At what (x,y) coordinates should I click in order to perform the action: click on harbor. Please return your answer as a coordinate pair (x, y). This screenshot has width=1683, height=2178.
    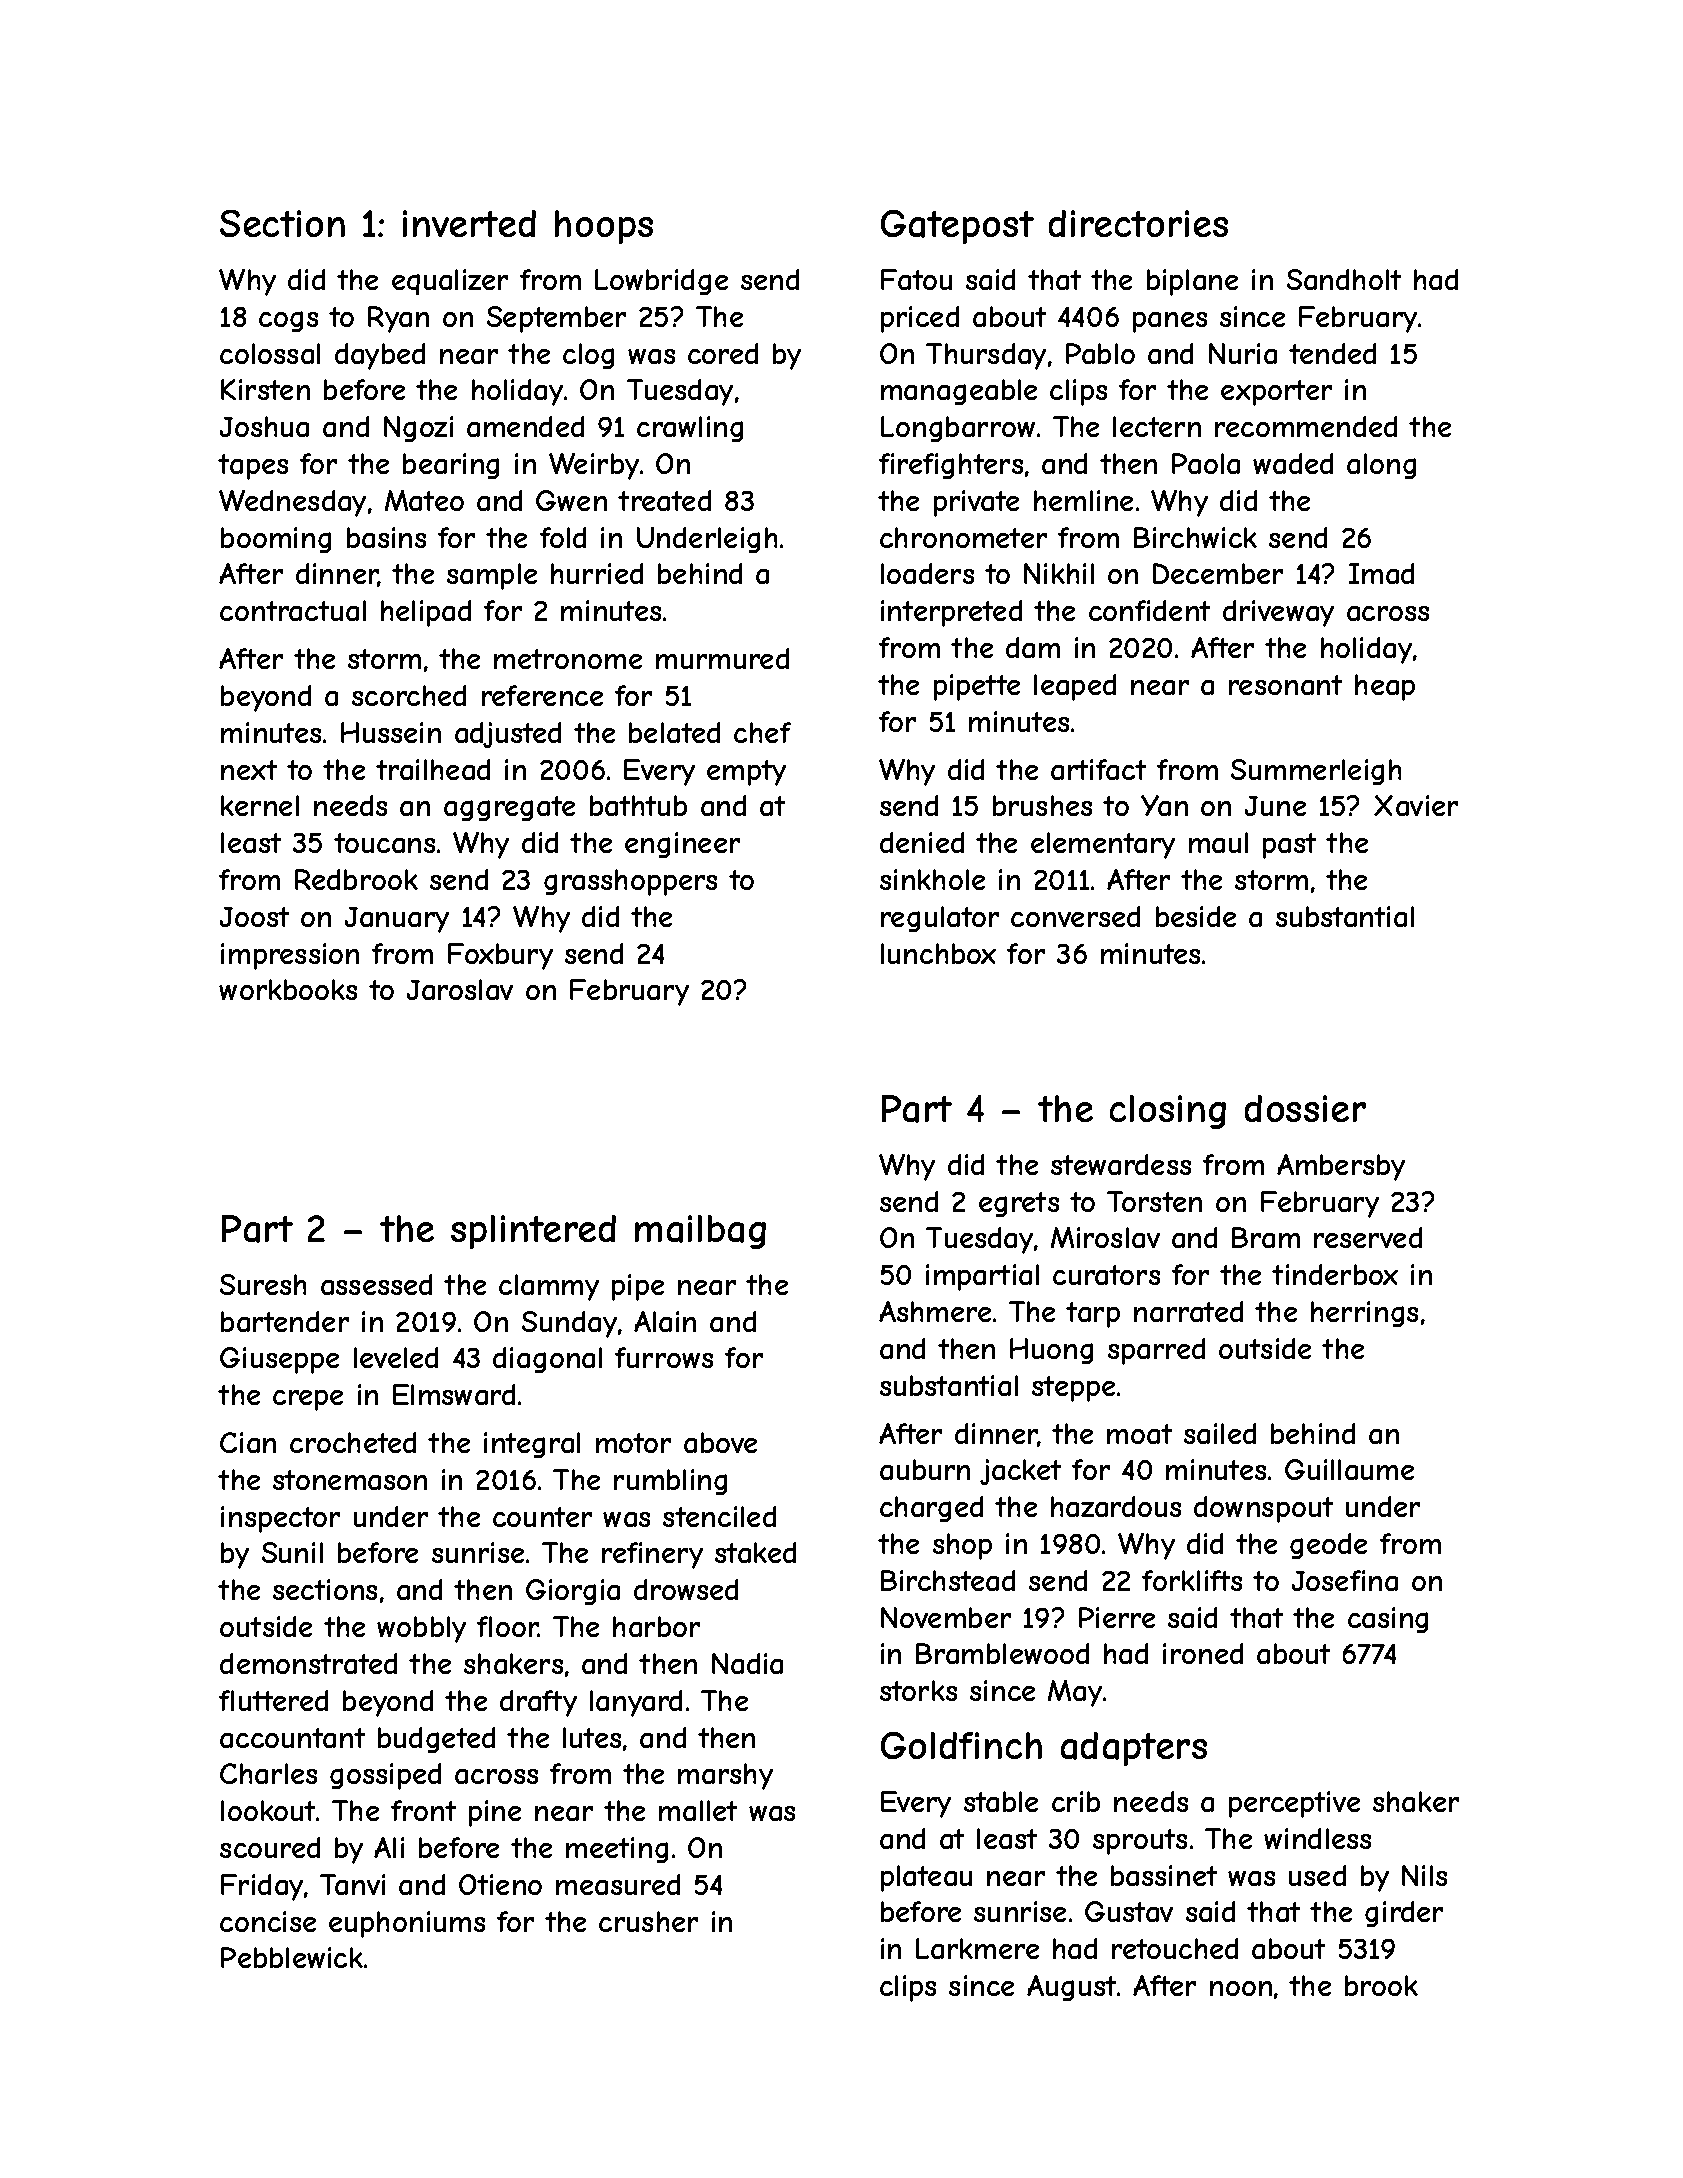
    Looking at the image, I should click on (656, 1626).
